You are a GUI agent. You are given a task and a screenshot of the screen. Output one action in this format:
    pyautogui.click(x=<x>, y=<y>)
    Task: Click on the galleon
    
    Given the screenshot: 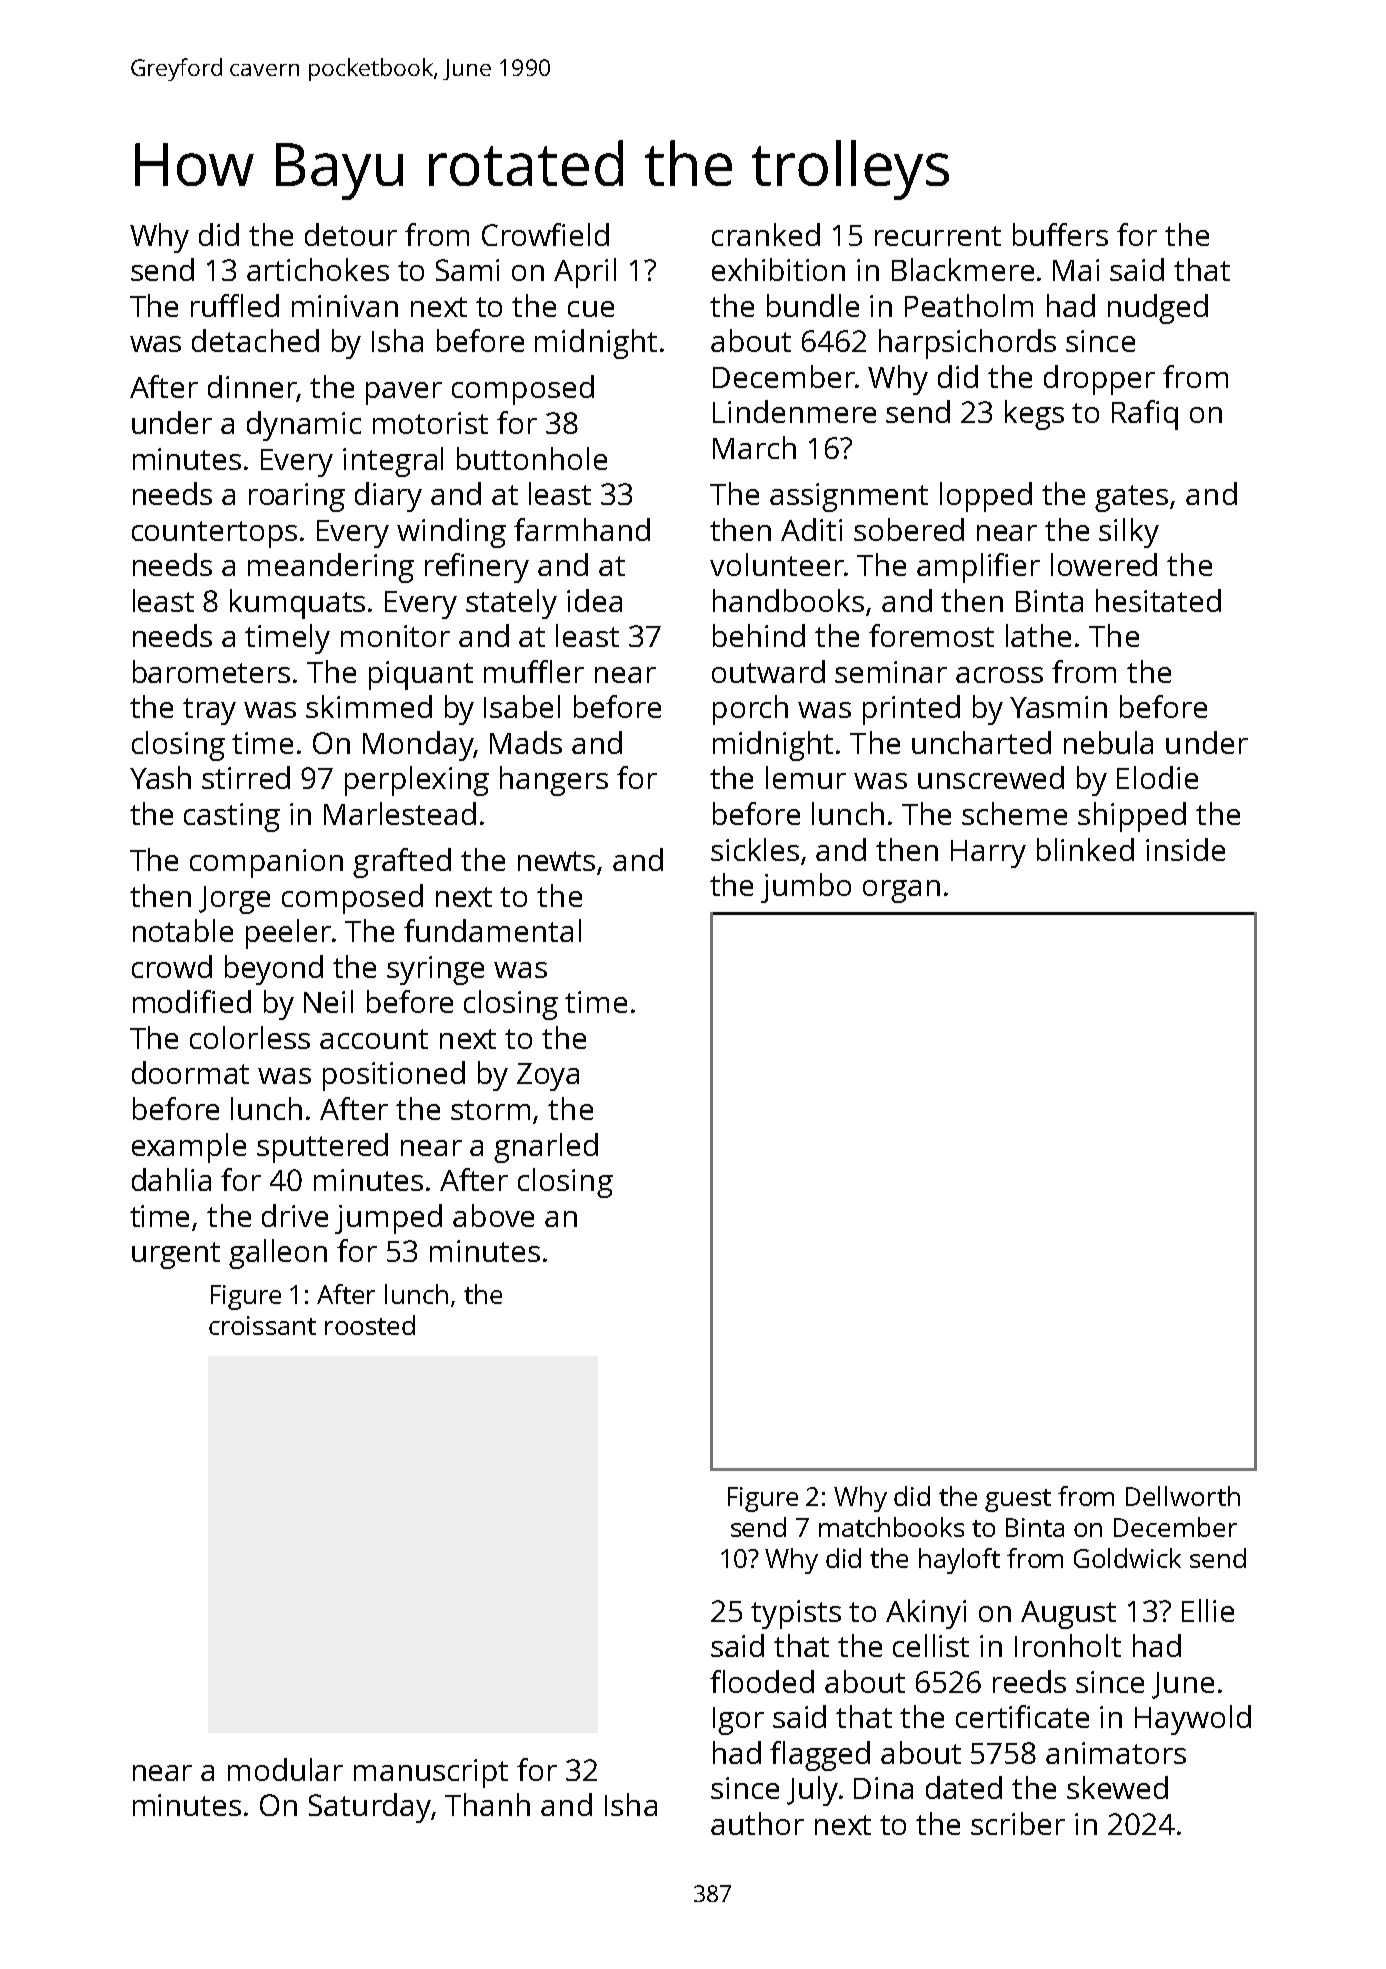 What is the action you would take?
    pyautogui.click(x=278, y=1254)
